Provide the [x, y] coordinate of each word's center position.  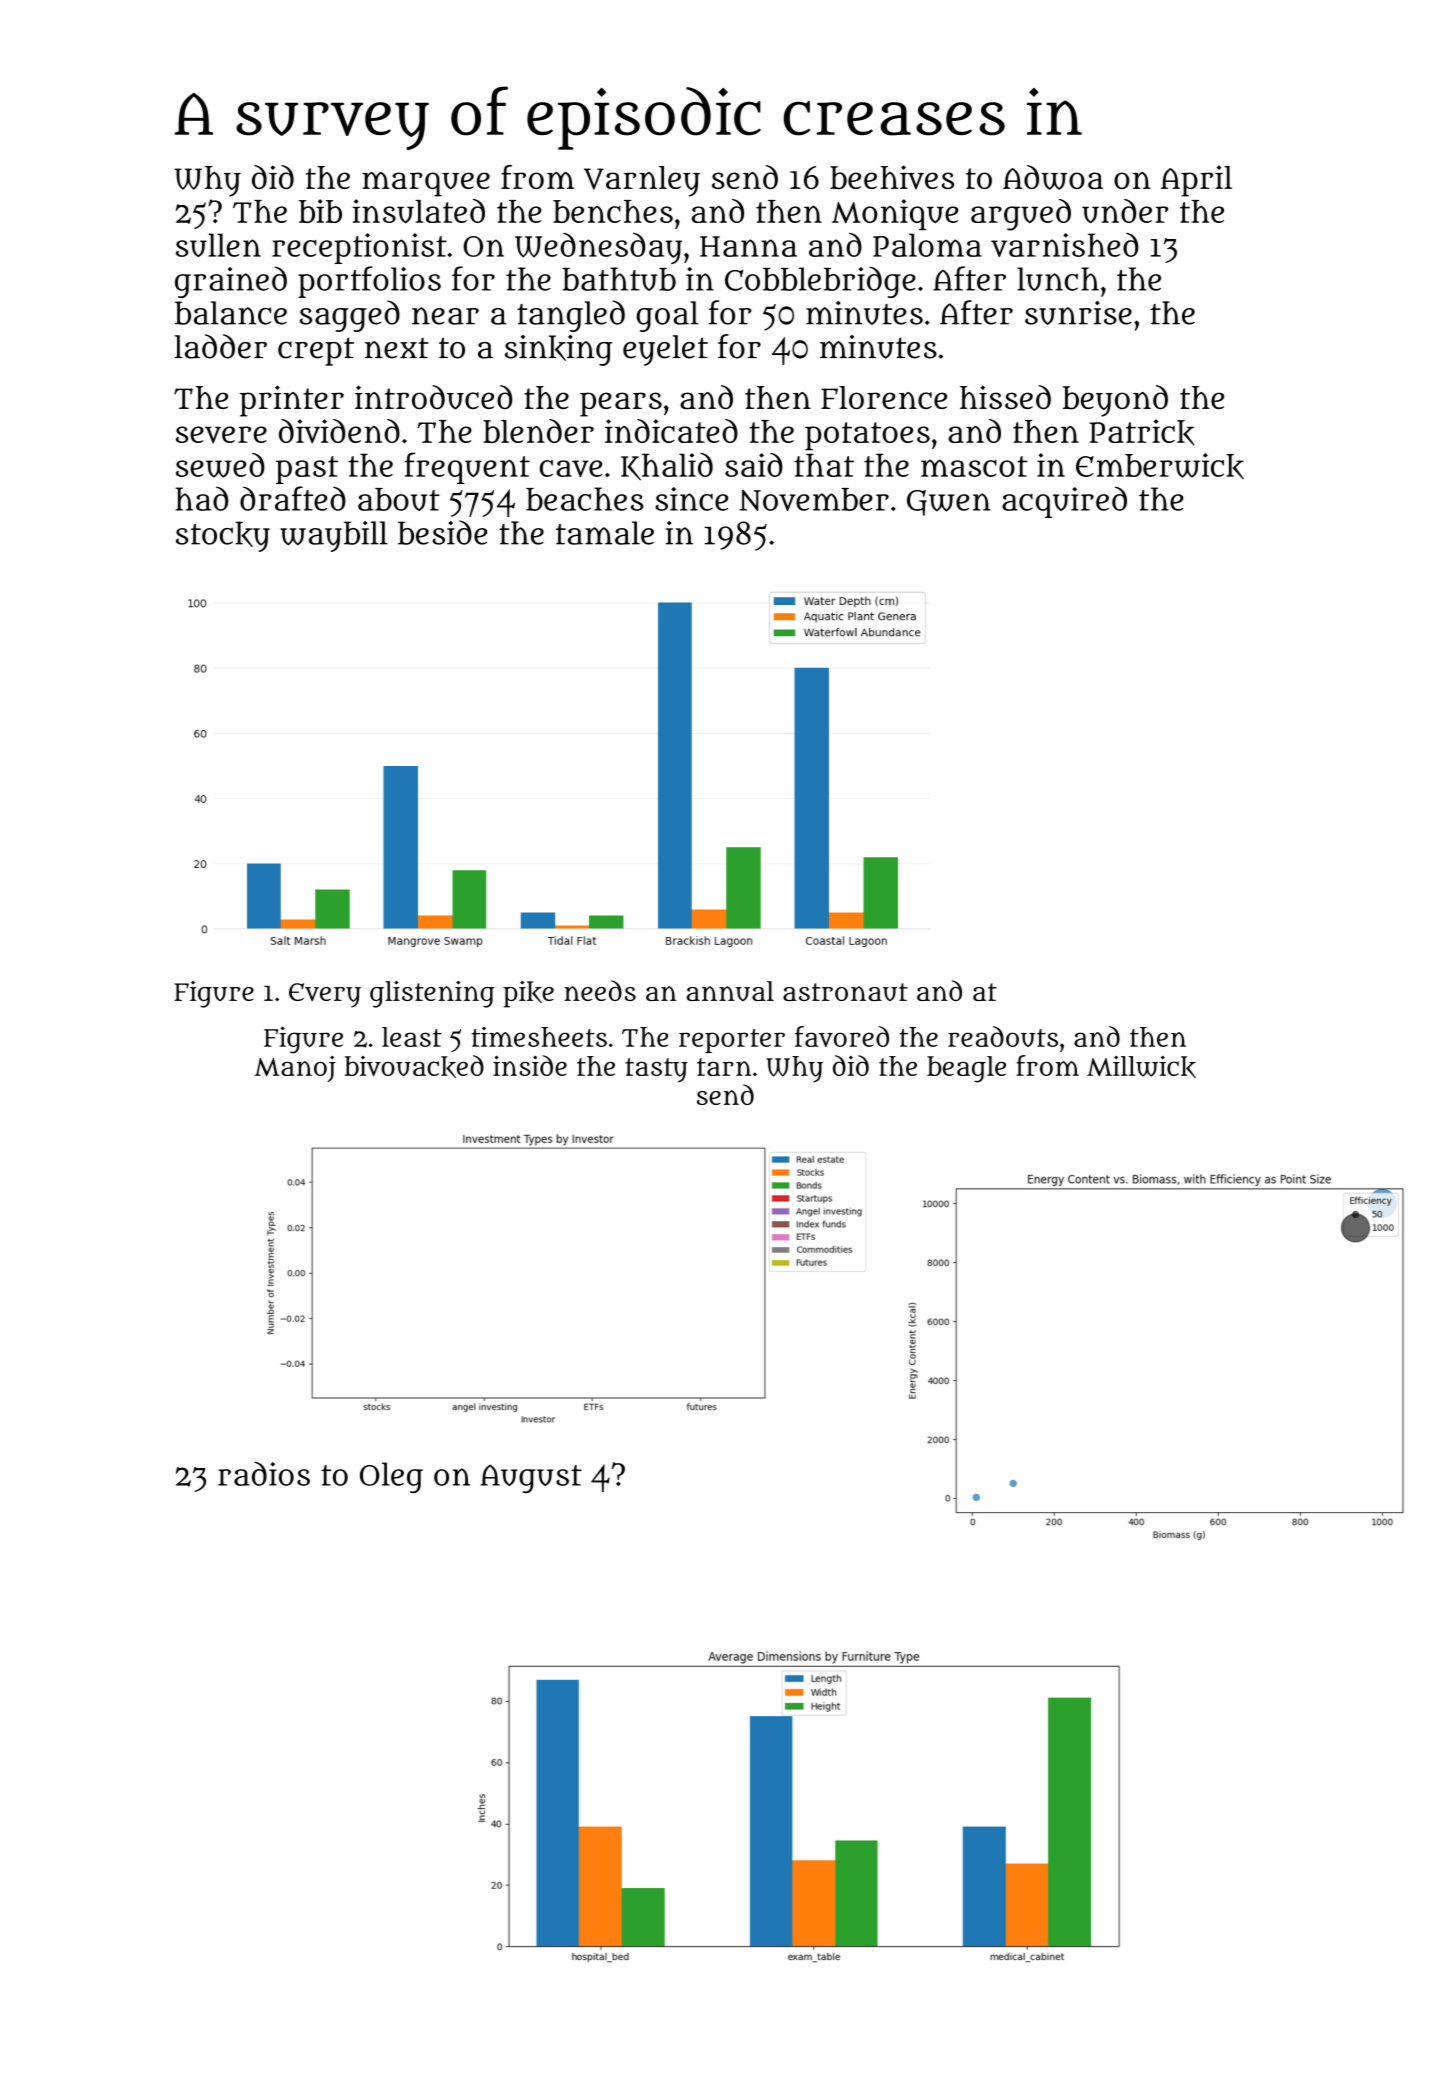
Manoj [295, 1069]
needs [600, 990]
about [399, 499]
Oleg [391, 1477]
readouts [1003, 1036]
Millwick [1141, 1066]
